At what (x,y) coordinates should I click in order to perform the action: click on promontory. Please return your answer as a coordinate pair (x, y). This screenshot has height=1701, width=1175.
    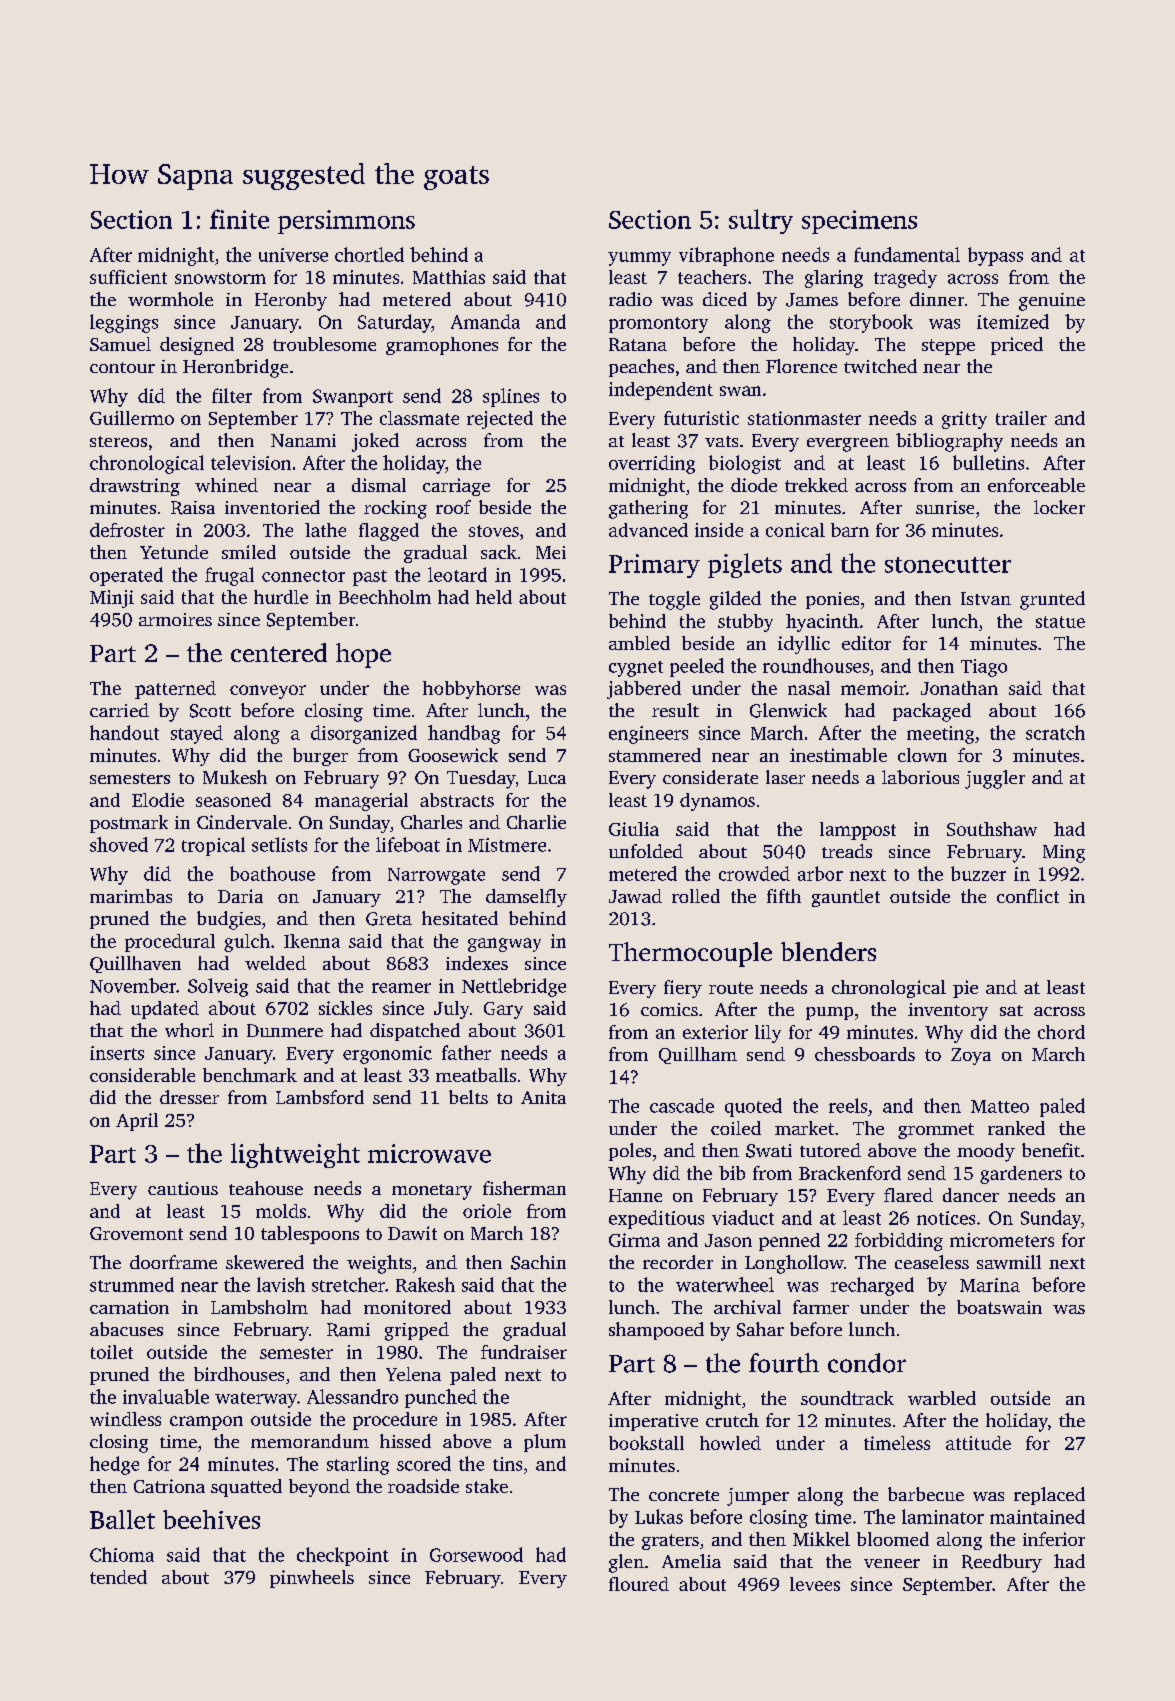
    Looking at the image, I should click on (658, 325).
